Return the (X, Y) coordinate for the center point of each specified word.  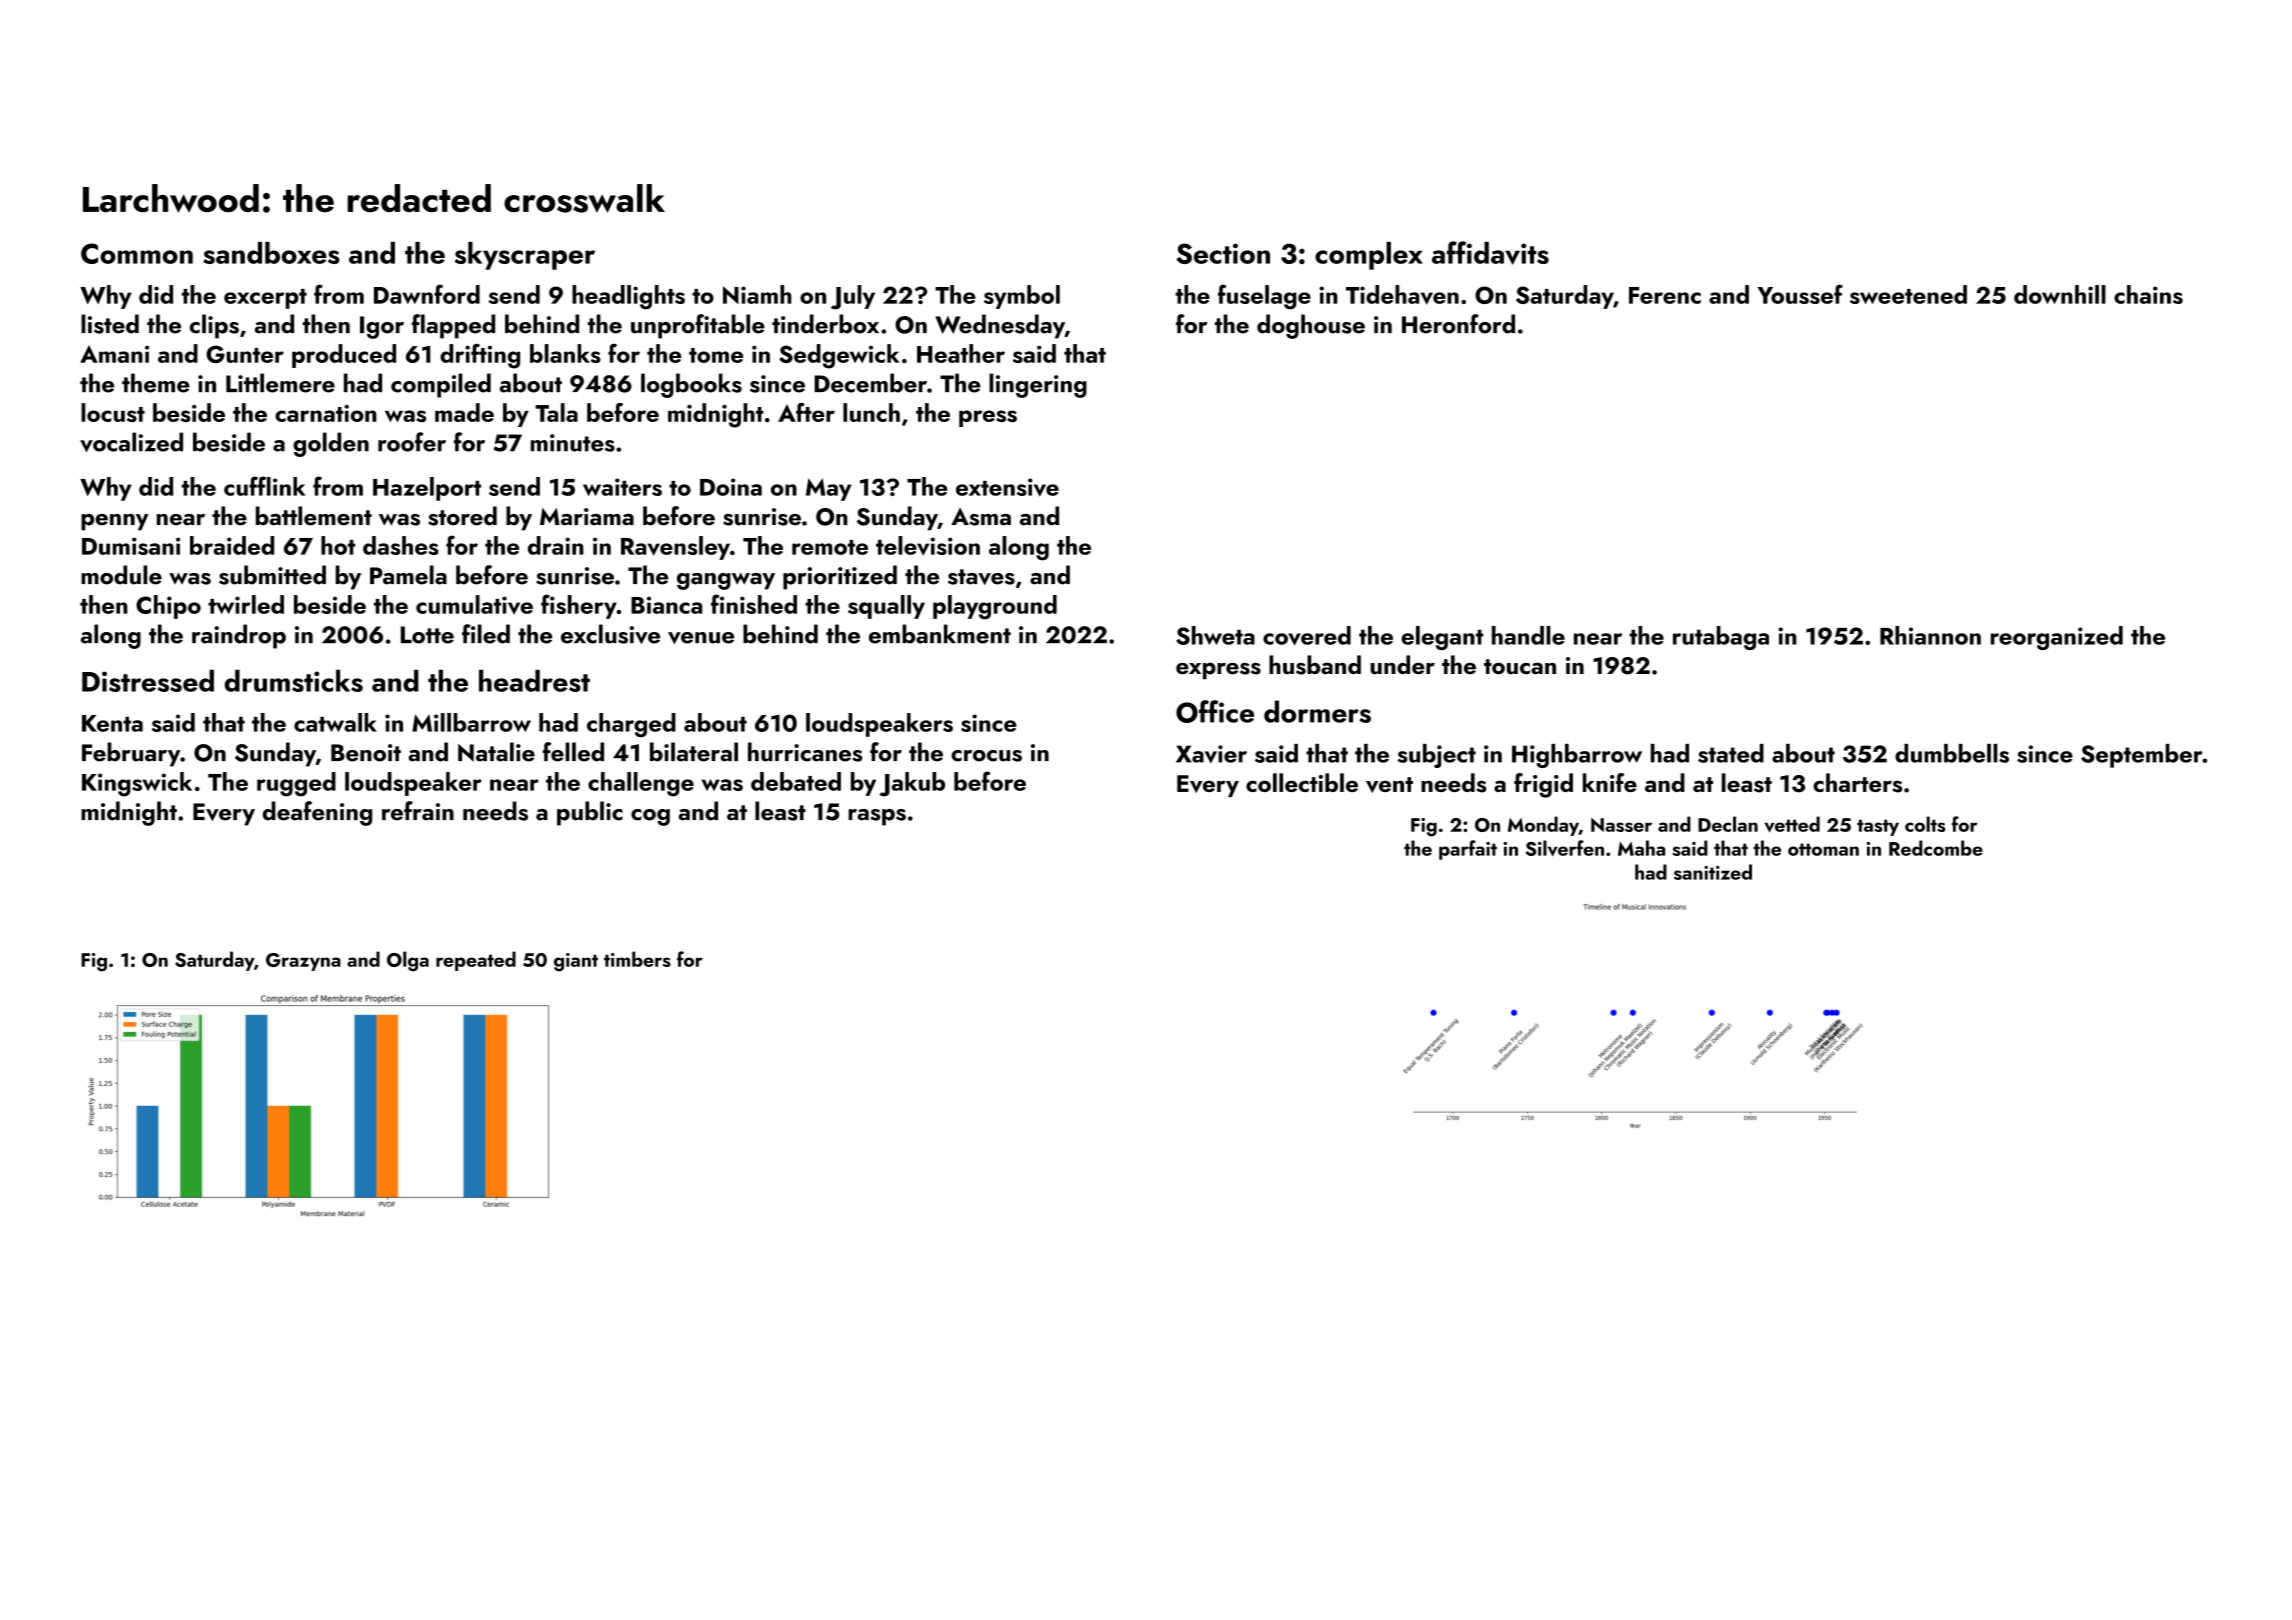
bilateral (694, 752)
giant (576, 962)
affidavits (1490, 253)
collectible (1302, 782)
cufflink (265, 486)
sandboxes (271, 253)
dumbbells (1952, 753)
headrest (534, 681)
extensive (1007, 487)
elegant (1442, 638)
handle (1528, 635)
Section (1223, 253)
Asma (981, 517)
